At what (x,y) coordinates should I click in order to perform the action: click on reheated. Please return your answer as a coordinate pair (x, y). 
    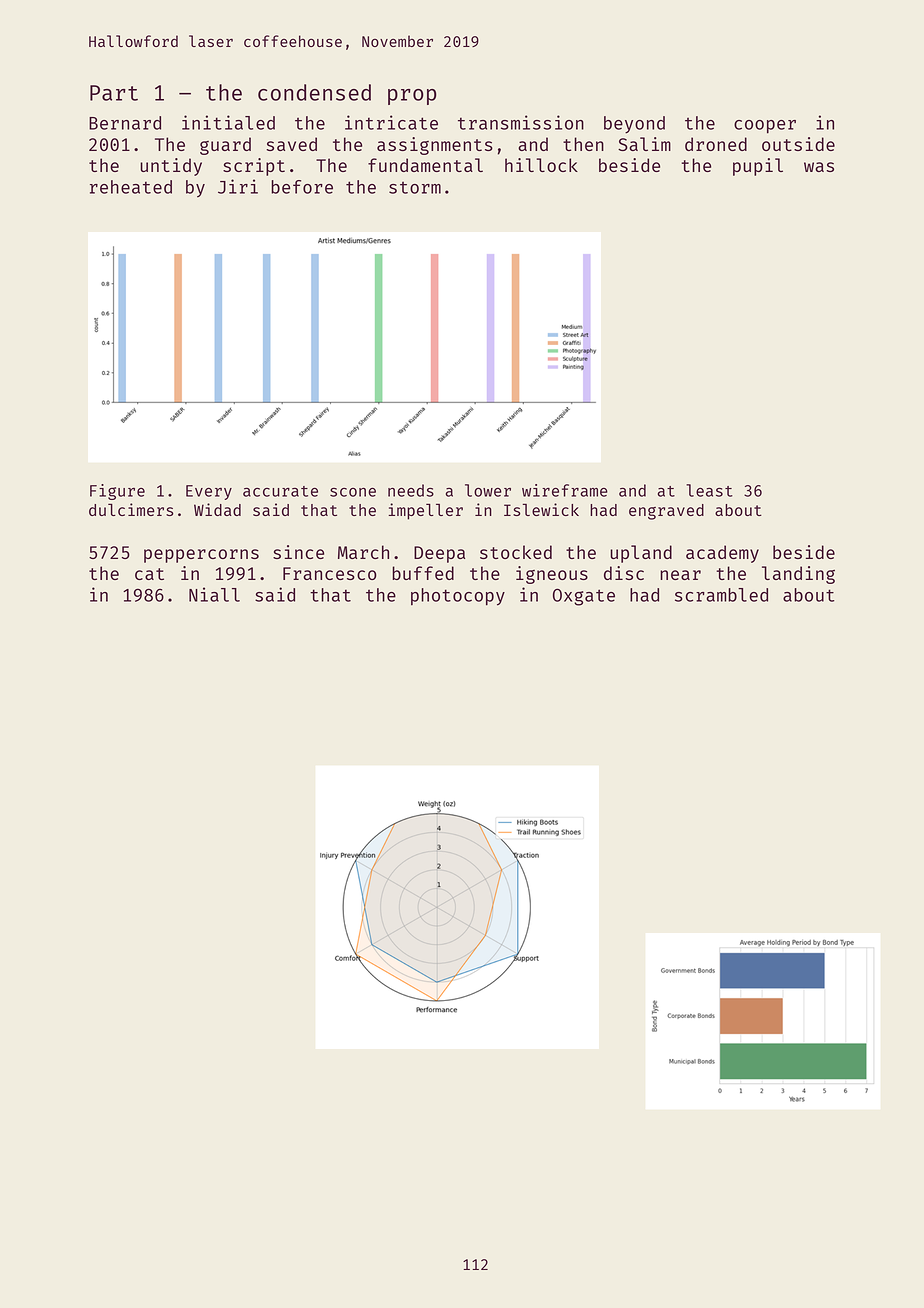
    Looking at the image, I should click on (131, 187).
